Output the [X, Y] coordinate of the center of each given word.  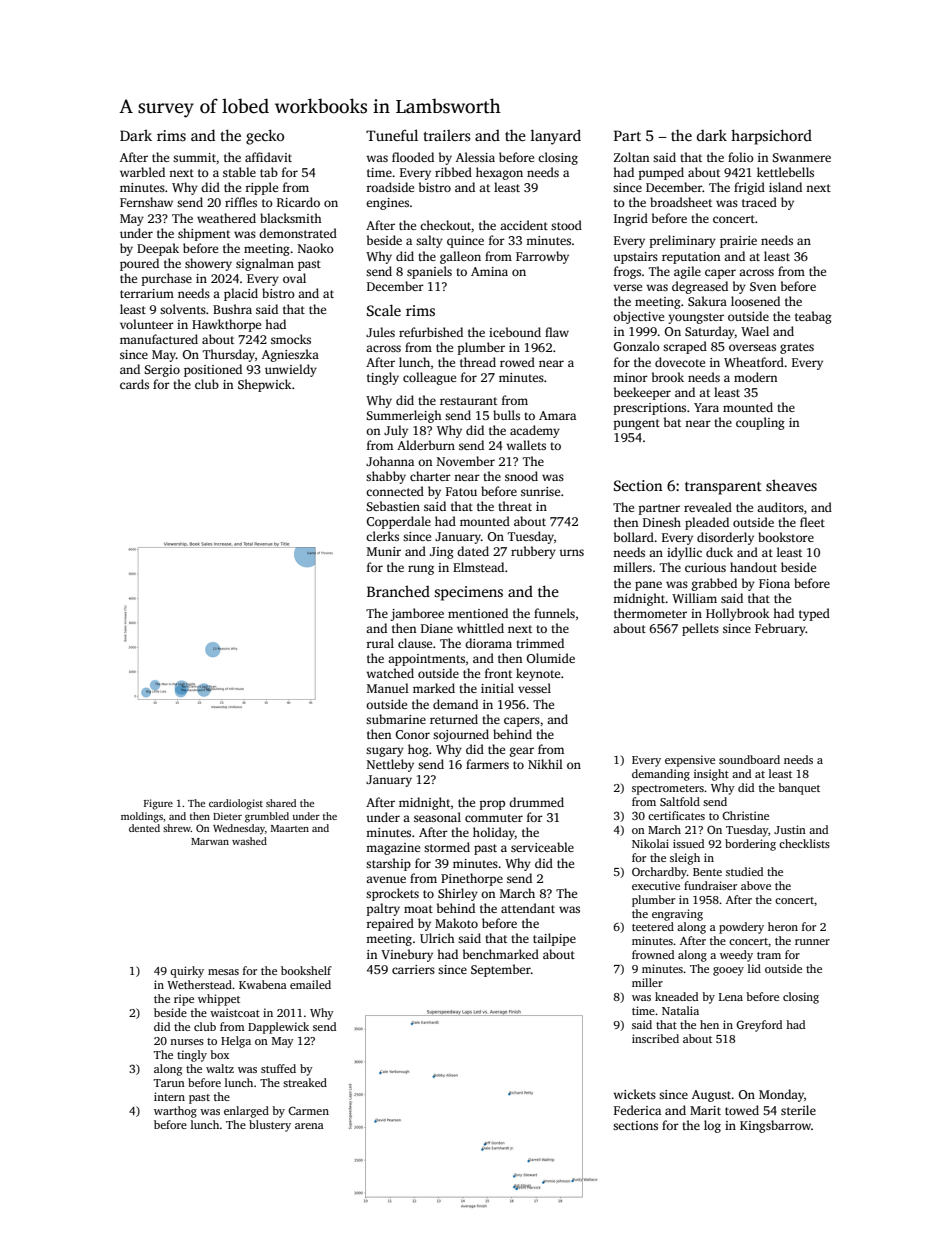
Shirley [458, 894]
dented [144, 828]
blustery [270, 1126]
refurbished [431, 332]
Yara [706, 407]
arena [309, 1126]
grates [797, 348]
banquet [799, 789]
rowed [517, 362]
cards [134, 384]
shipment [204, 234]
